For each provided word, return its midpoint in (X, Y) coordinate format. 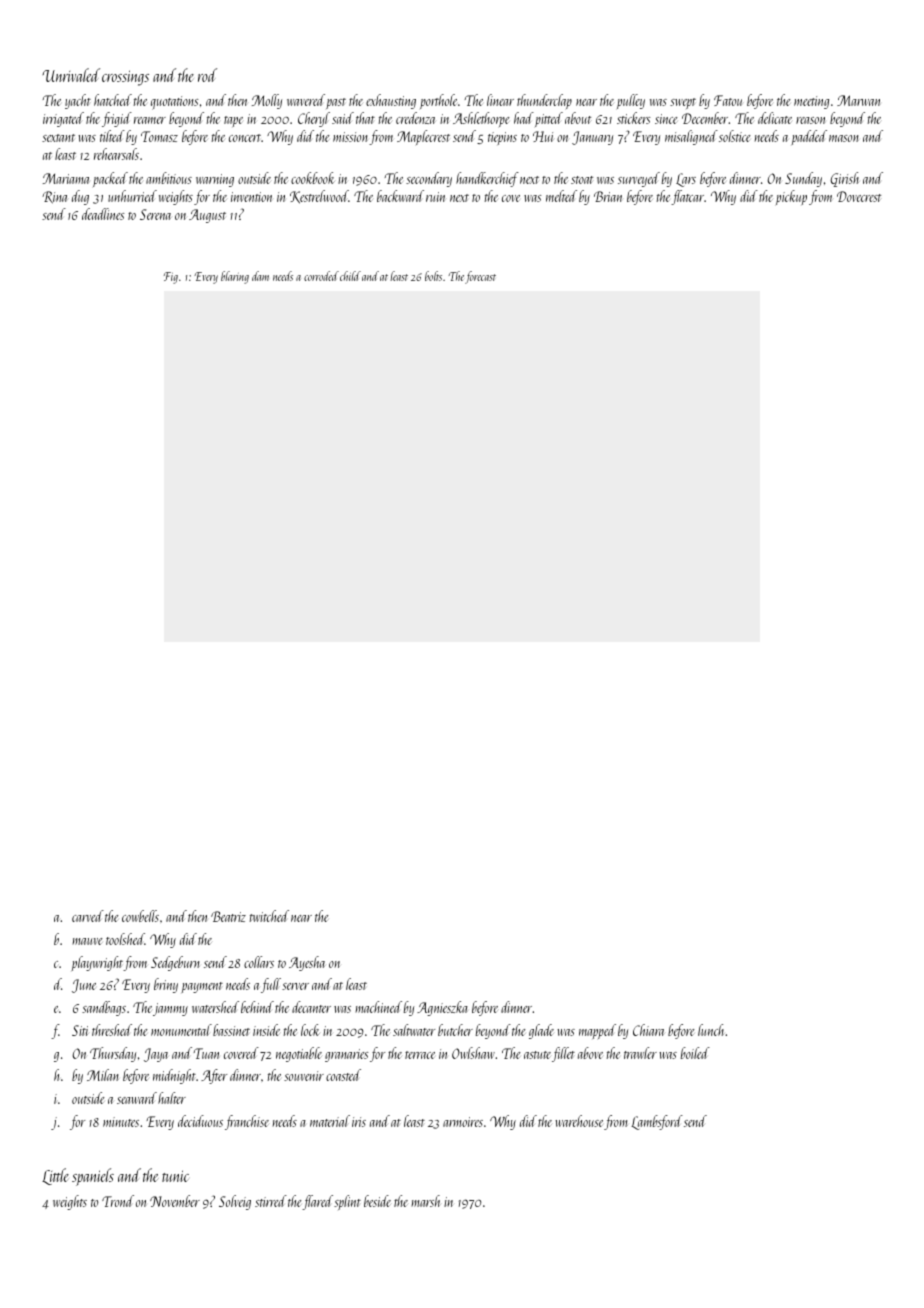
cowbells (140, 916)
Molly (267, 101)
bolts (433, 276)
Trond (118, 1201)
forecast (480, 277)
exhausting (391, 101)
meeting (811, 102)
